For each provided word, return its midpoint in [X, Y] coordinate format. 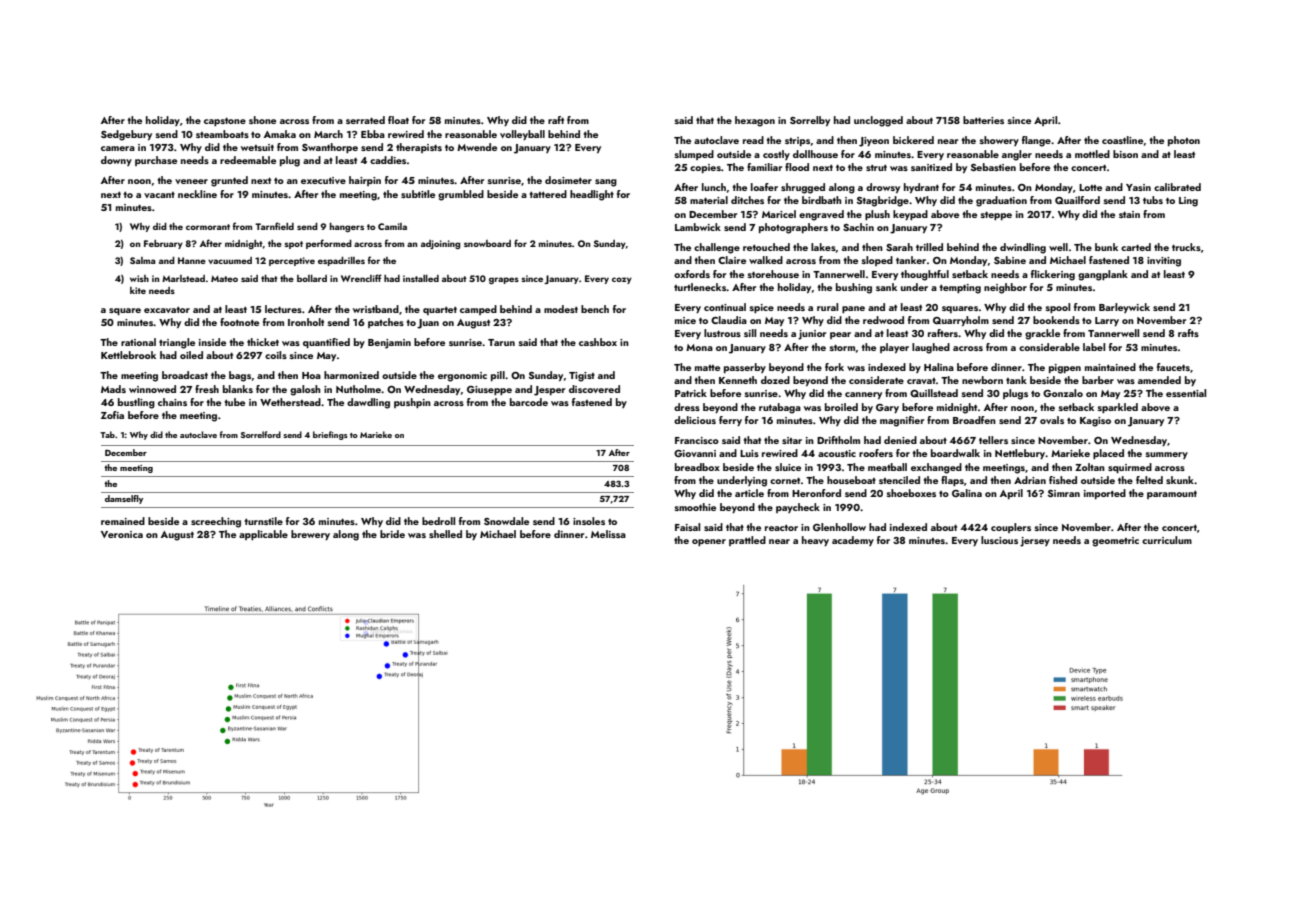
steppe [996, 215]
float [398, 120]
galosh [305, 390]
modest [561, 309]
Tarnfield [274, 226]
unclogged [878, 121]
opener [709, 542]
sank [886, 287]
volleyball [522, 135]
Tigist [582, 377]
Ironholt [306, 322]
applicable [263, 535]
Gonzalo [1063, 393]
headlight [592, 195]
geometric [1115, 542]
